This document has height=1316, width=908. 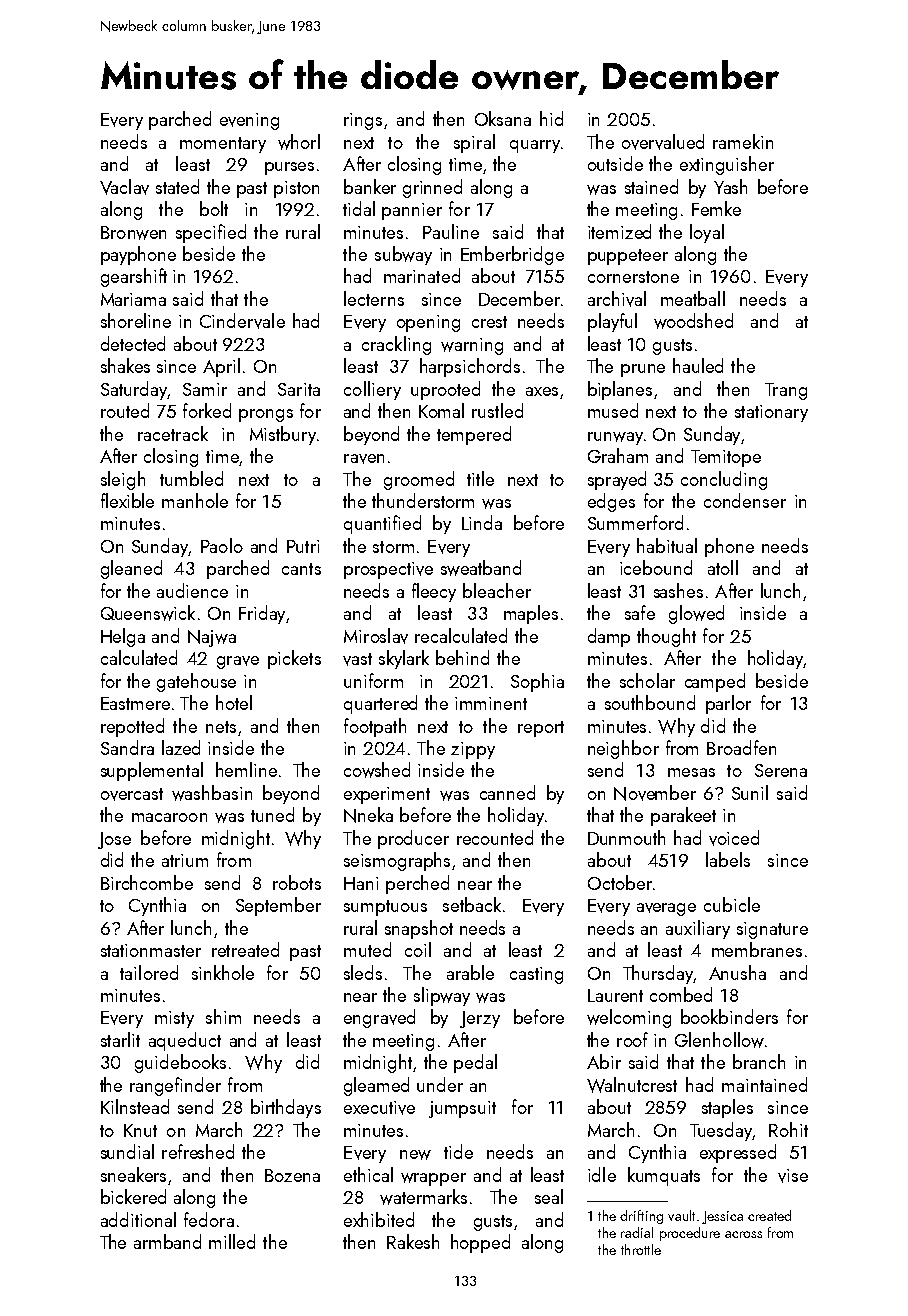 I want to click on hopped, so click(x=480, y=1243).
